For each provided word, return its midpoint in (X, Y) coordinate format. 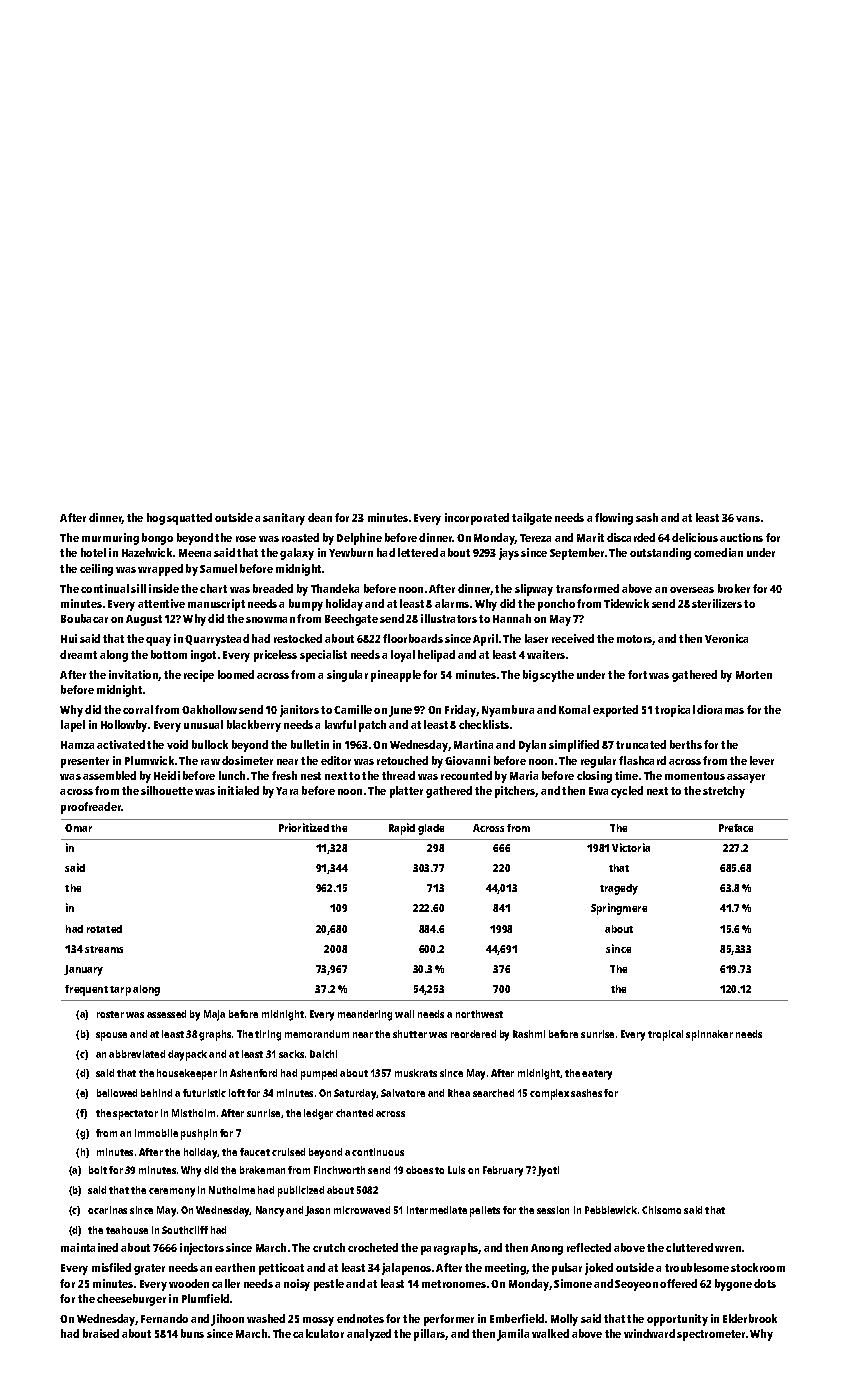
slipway (534, 590)
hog (156, 519)
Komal (574, 709)
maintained (89, 1247)
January (83, 970)
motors (635, 640)
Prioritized (304, 827)
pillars (430, 1335)
